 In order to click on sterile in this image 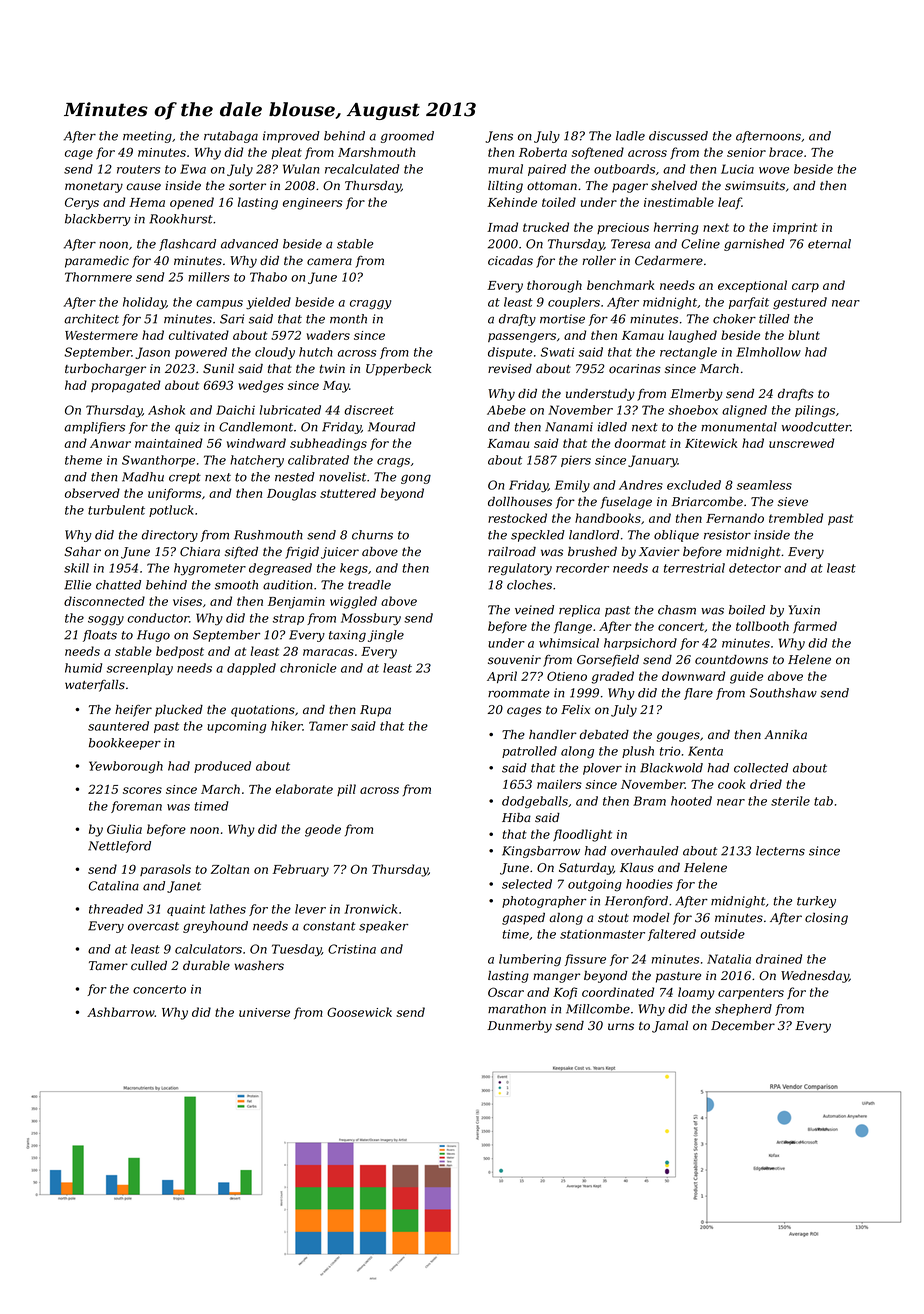, I will do `click(790, 801)`.
